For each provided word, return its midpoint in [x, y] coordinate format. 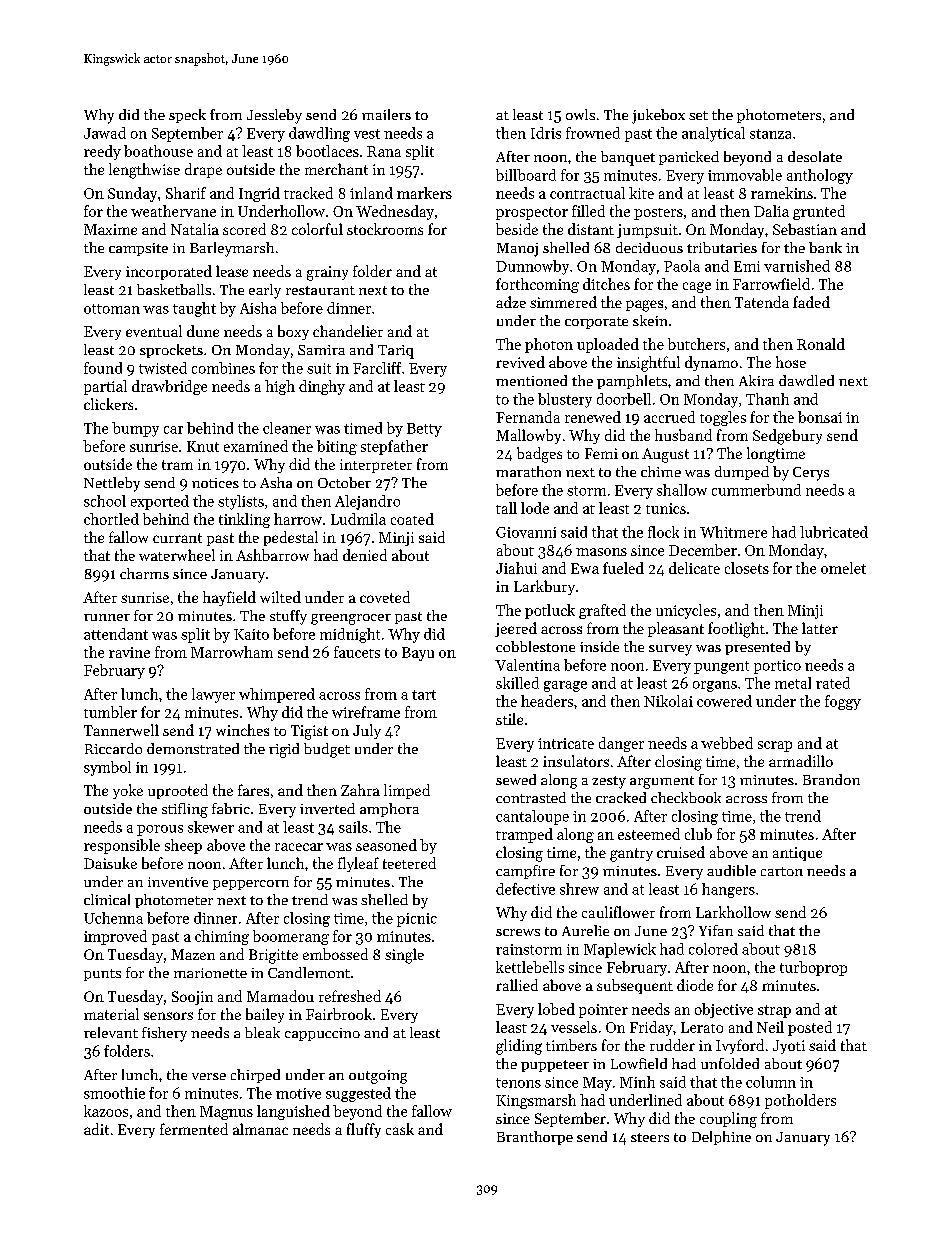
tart [424, 695]
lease [232, 271]
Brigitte [273, 956]
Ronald [821, 344]
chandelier [348, 331]
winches [242, 730]
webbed [727, 743]
